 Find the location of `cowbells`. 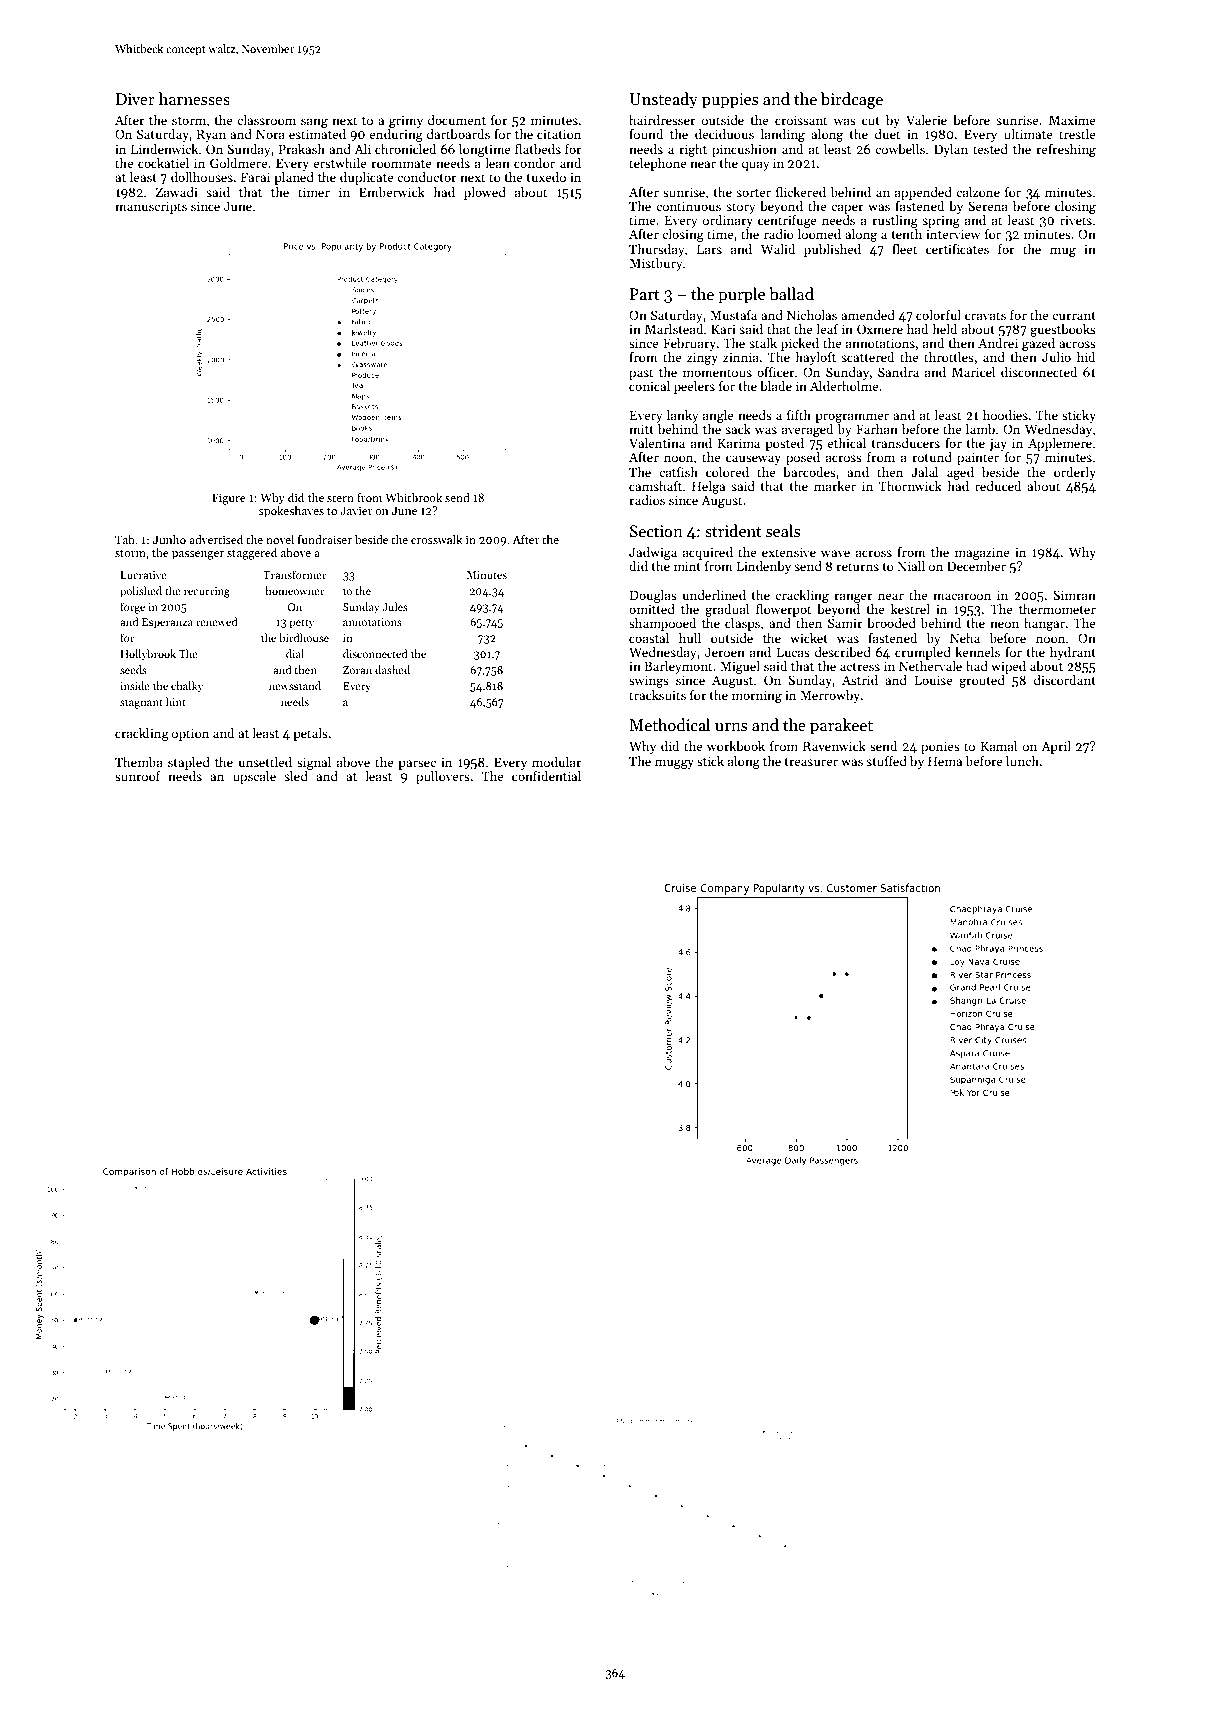

cowbells is located at coordinates (900, 149).
